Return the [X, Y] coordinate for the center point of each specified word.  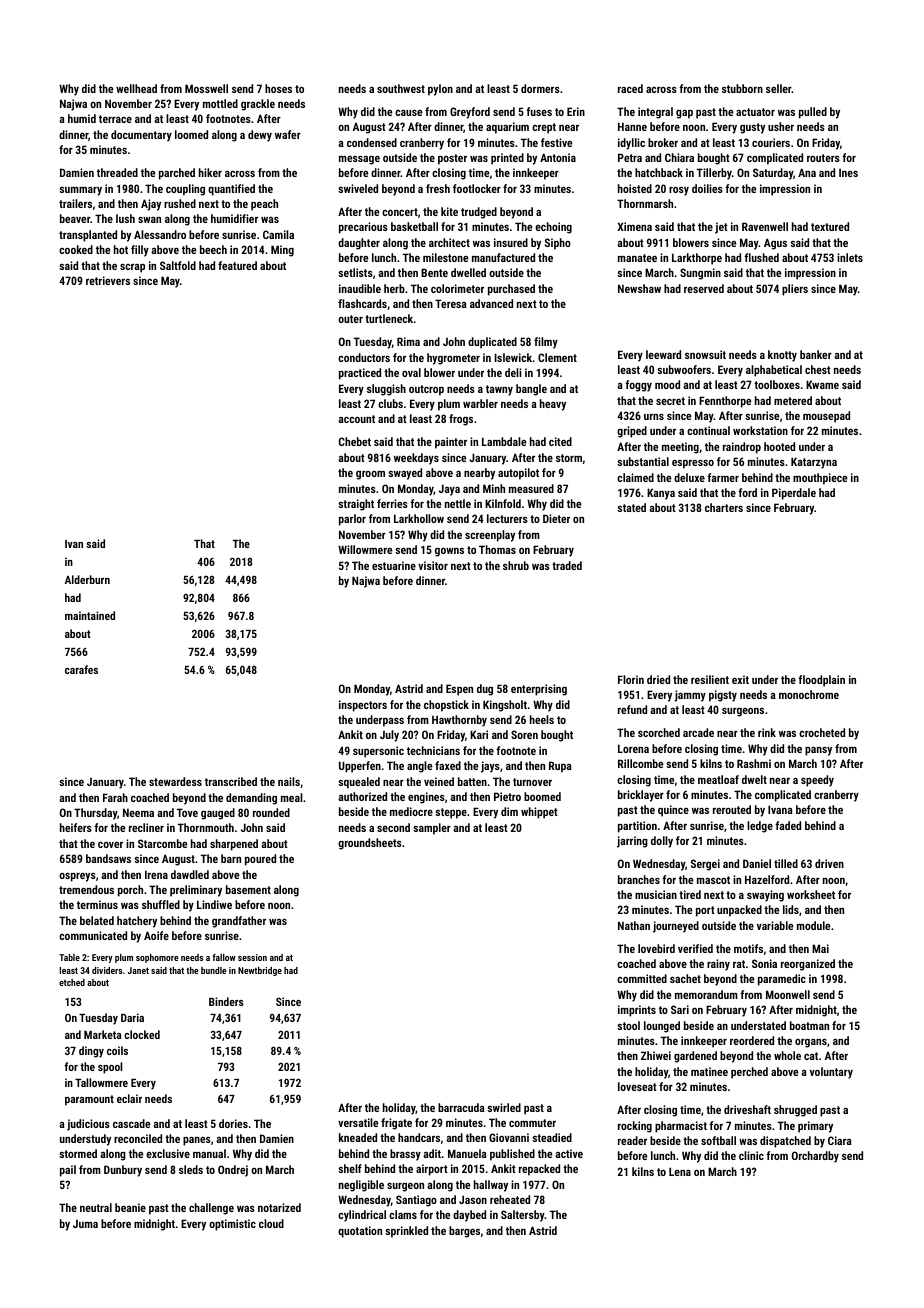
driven [829, 863]
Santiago [416, 1201]
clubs [390, 403]
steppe [451, 813]
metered [793, 400]
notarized [279, 1207]
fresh [438, 188]
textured [830, 226]
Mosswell [206, 88]
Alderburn [87, 579]
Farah [115, 797]
